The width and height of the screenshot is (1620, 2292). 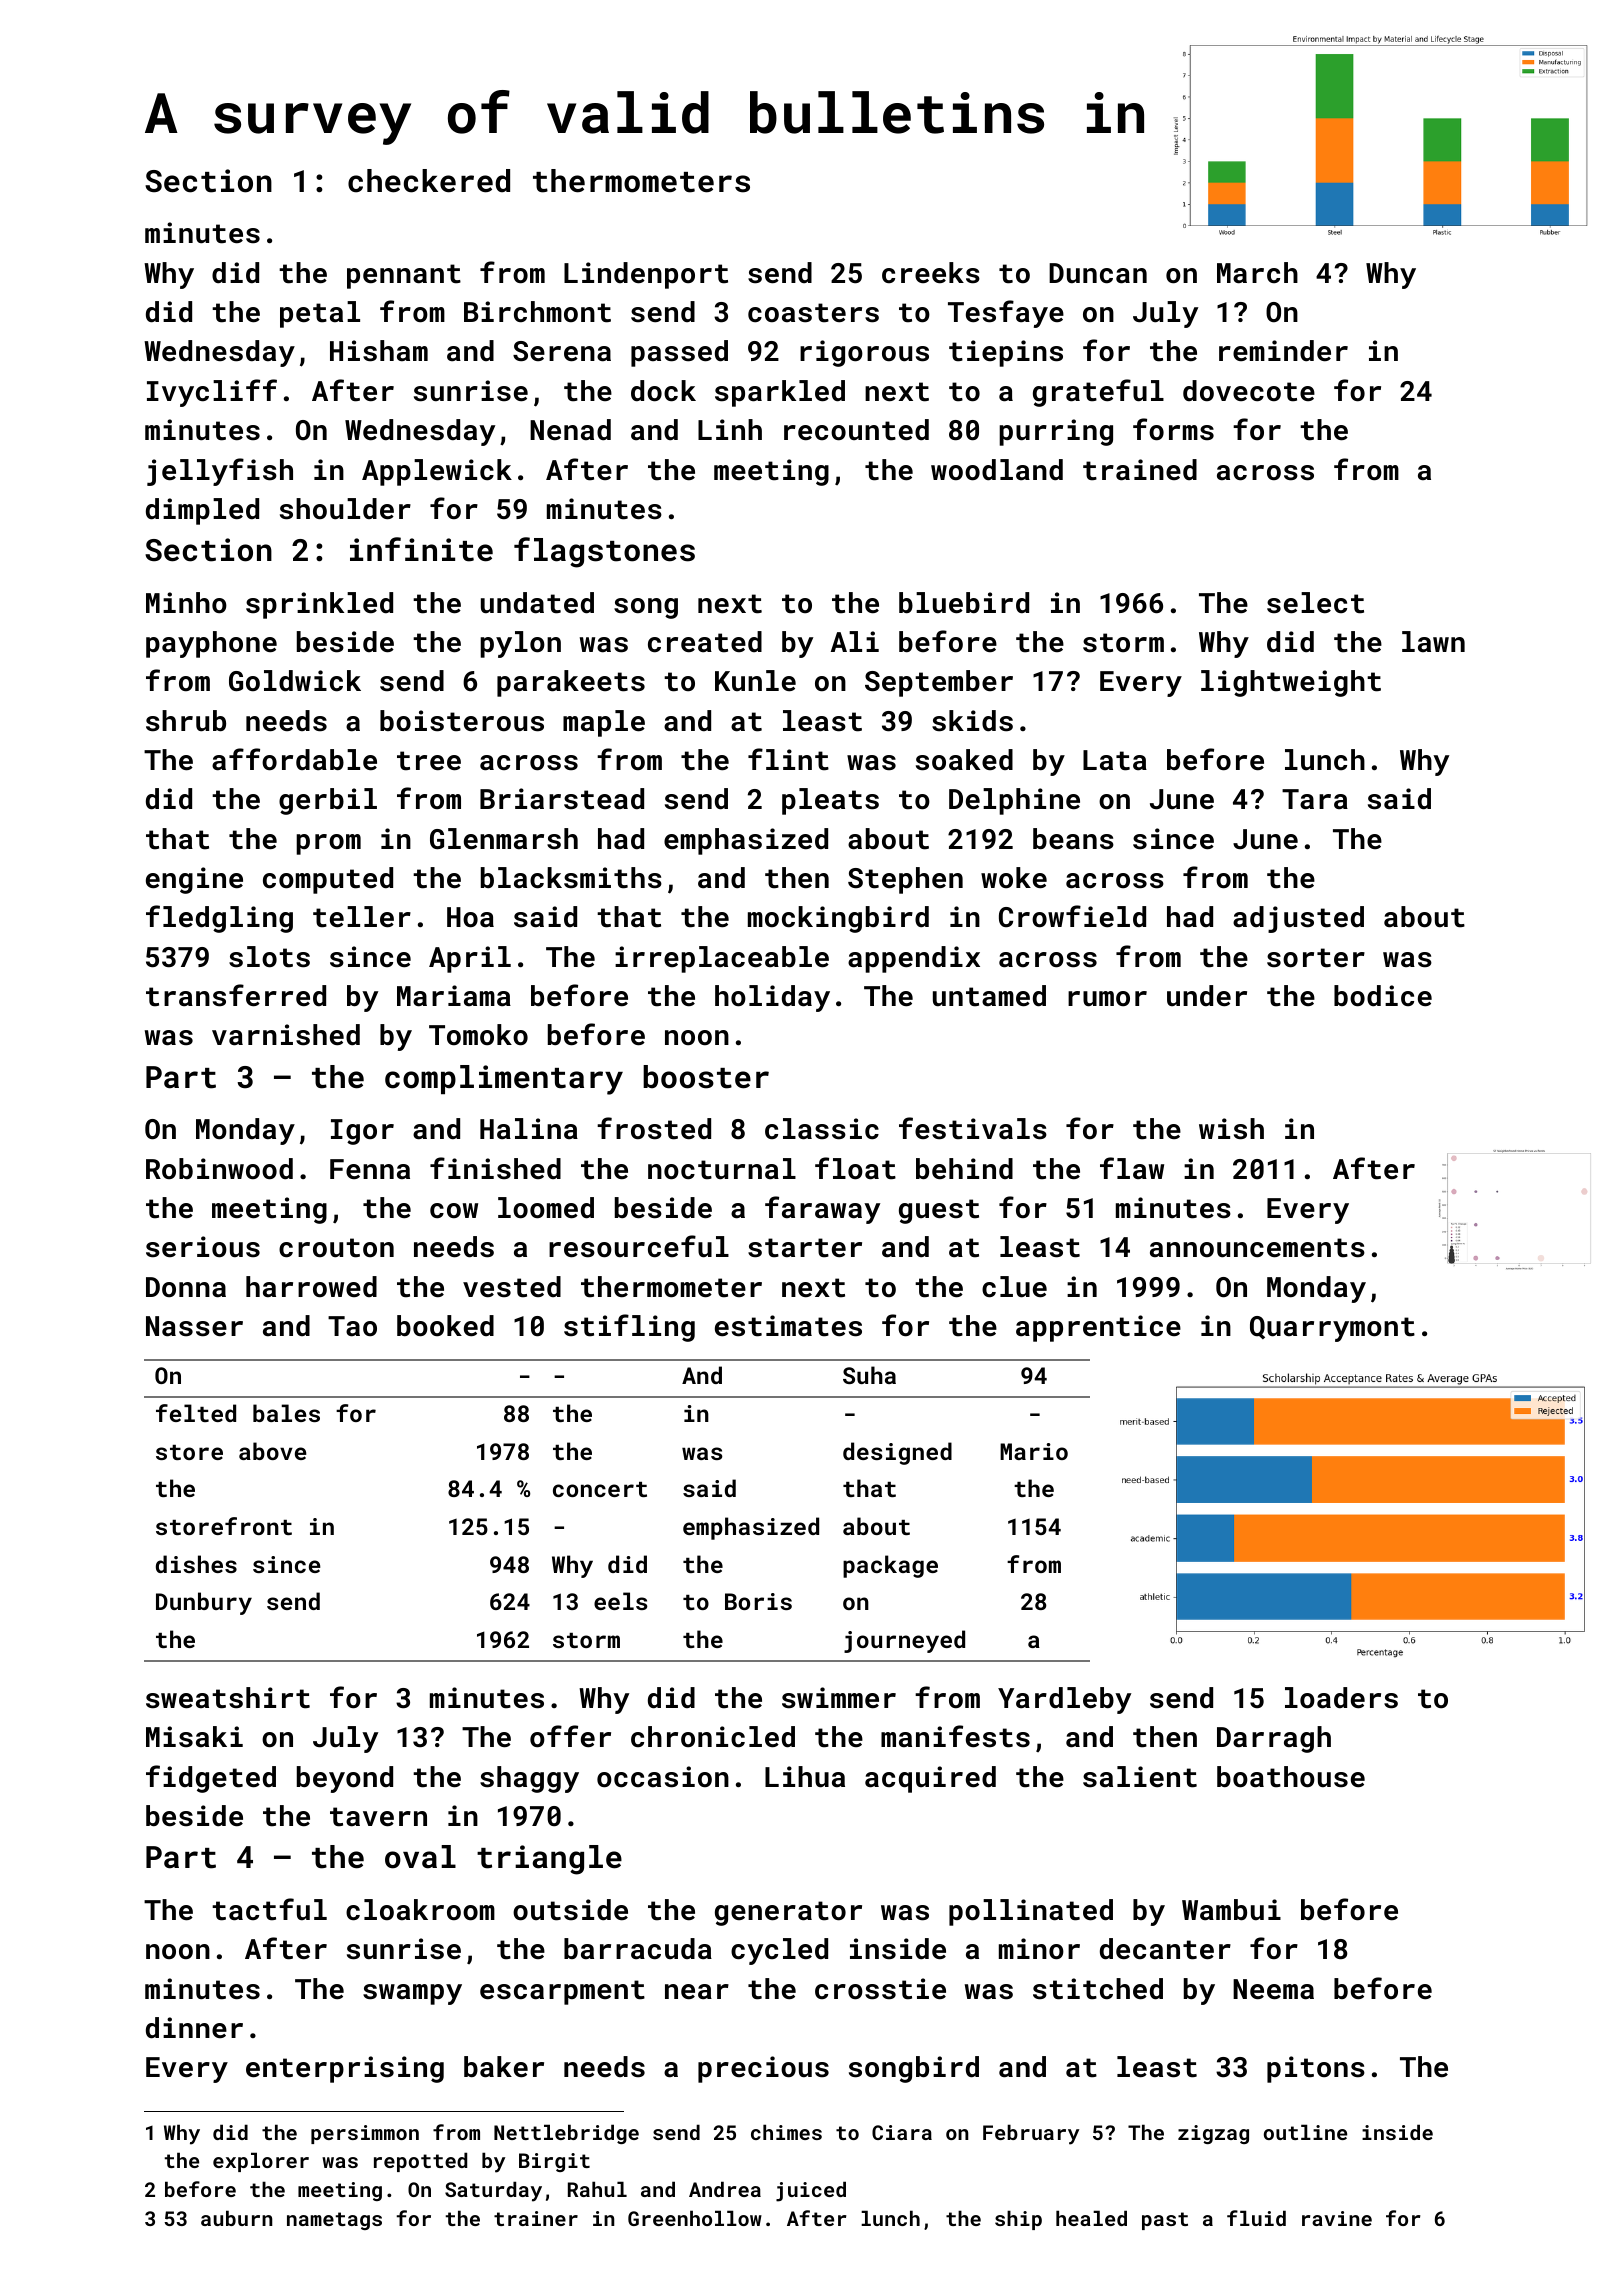 What do you see at coordinates (1098, 273) in the screenshot?
I see `Duncan` at bounding box center [1098, 273].
